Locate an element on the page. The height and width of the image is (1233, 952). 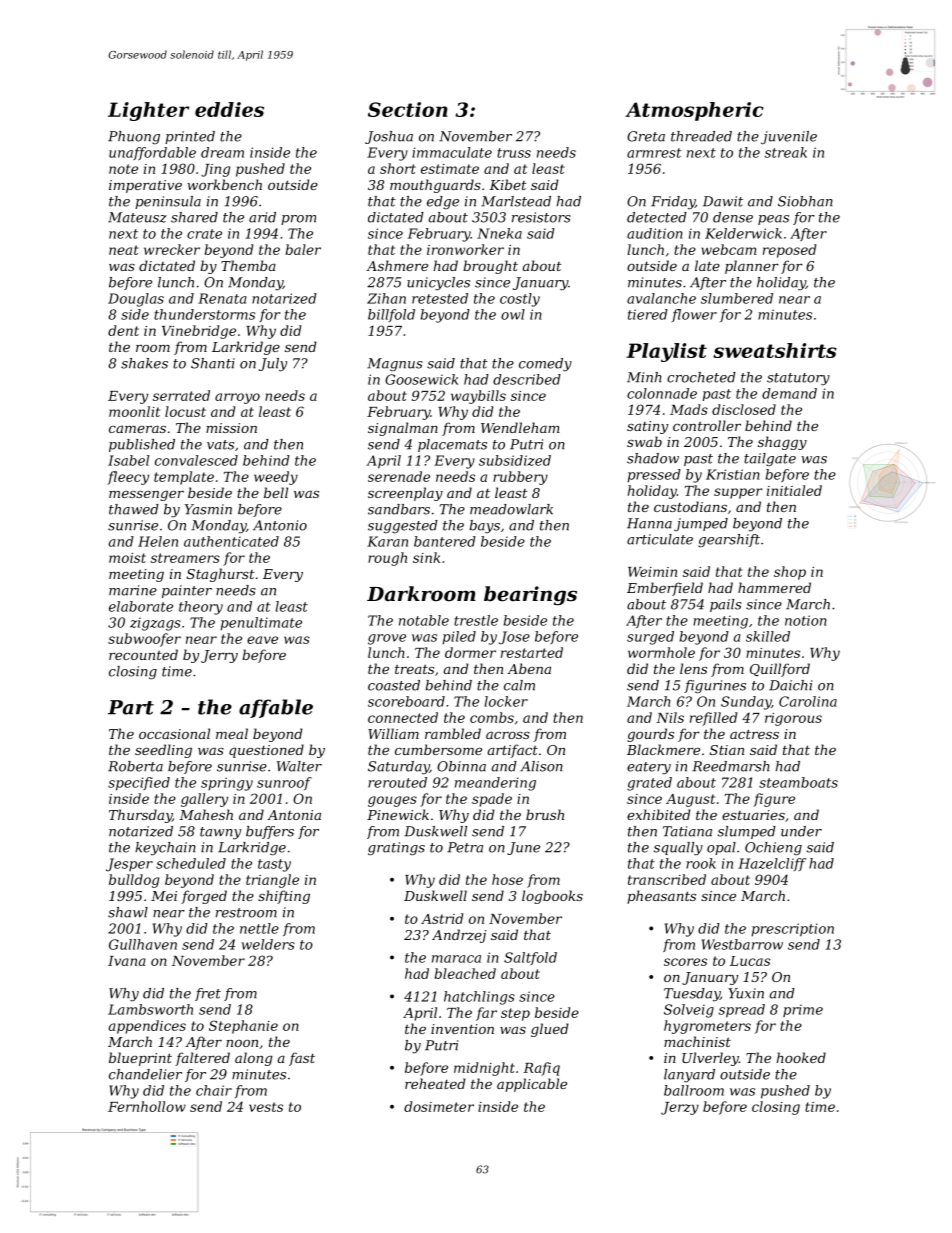
tawny is located at coordinates (220, 833).
